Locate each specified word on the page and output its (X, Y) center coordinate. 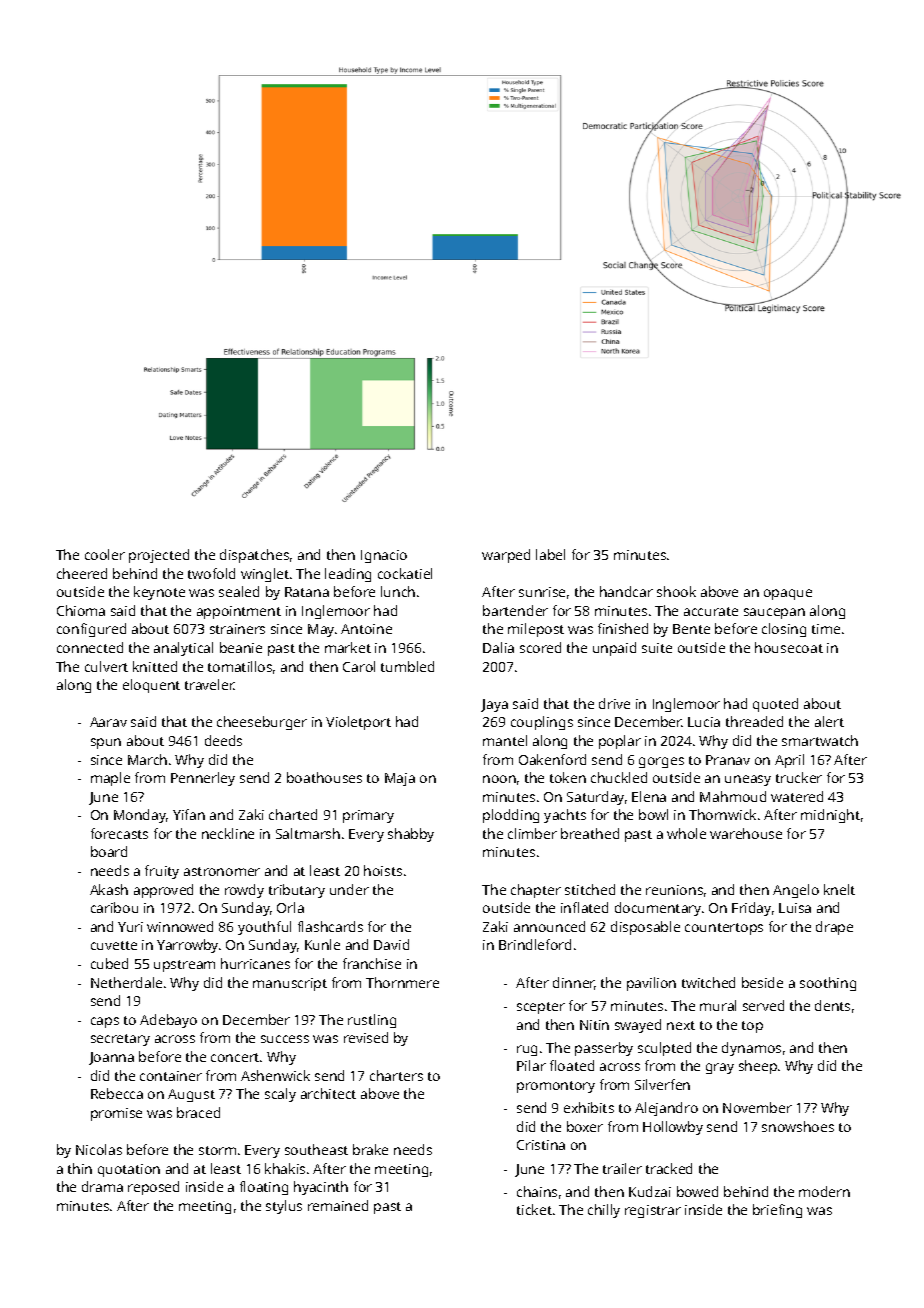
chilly (604, 1211)
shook (676, 591)
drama (102, 1186)
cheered (82, 573)
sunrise (542, 592)
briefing (777, 1211)
